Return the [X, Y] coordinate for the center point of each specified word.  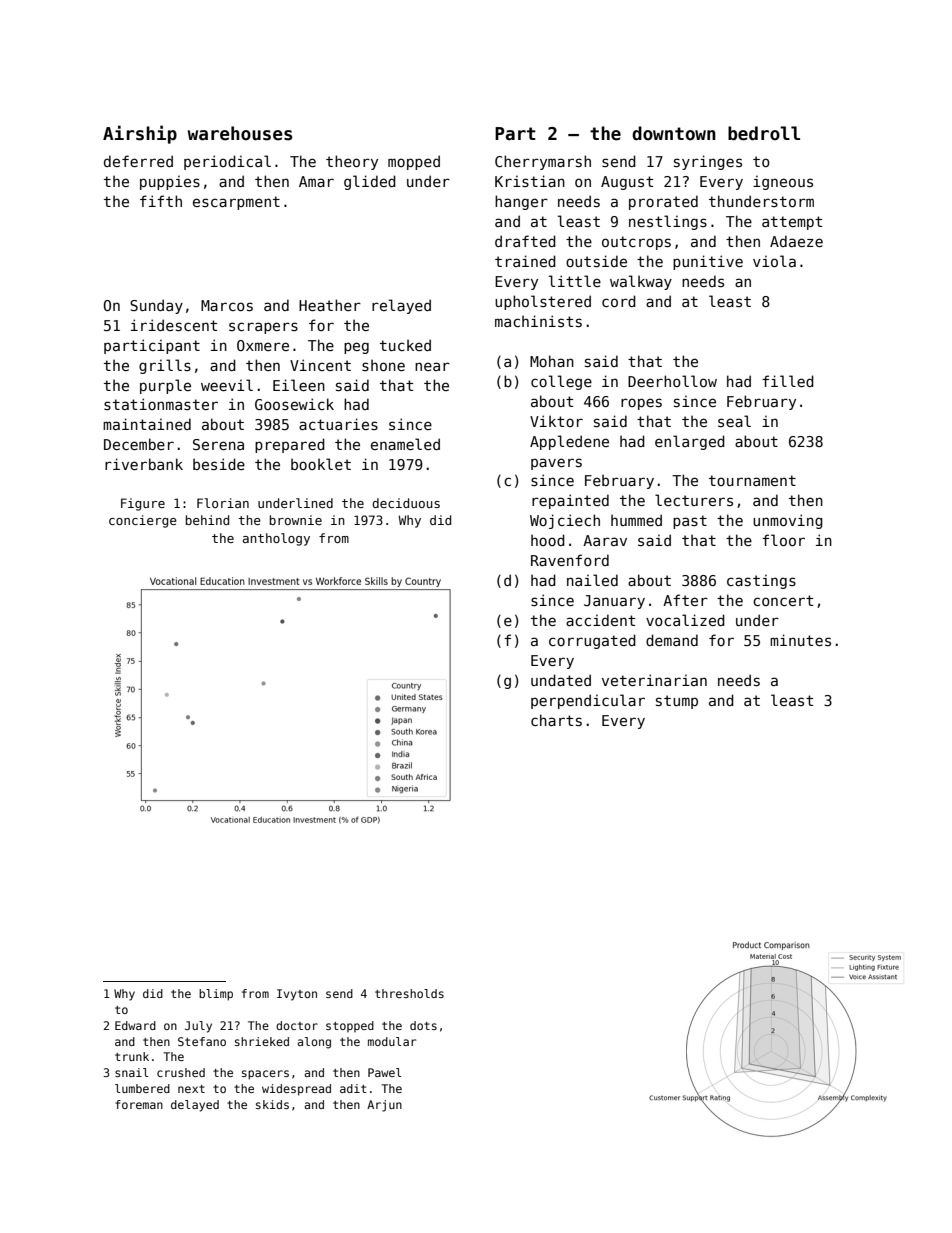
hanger [521, 202]
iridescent [174, 325]
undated [561, 680]
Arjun [384, 1106]
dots [423, 1025]
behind [207, 520]
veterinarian [654, 680]
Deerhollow [672, 381]
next [191, 1089]
